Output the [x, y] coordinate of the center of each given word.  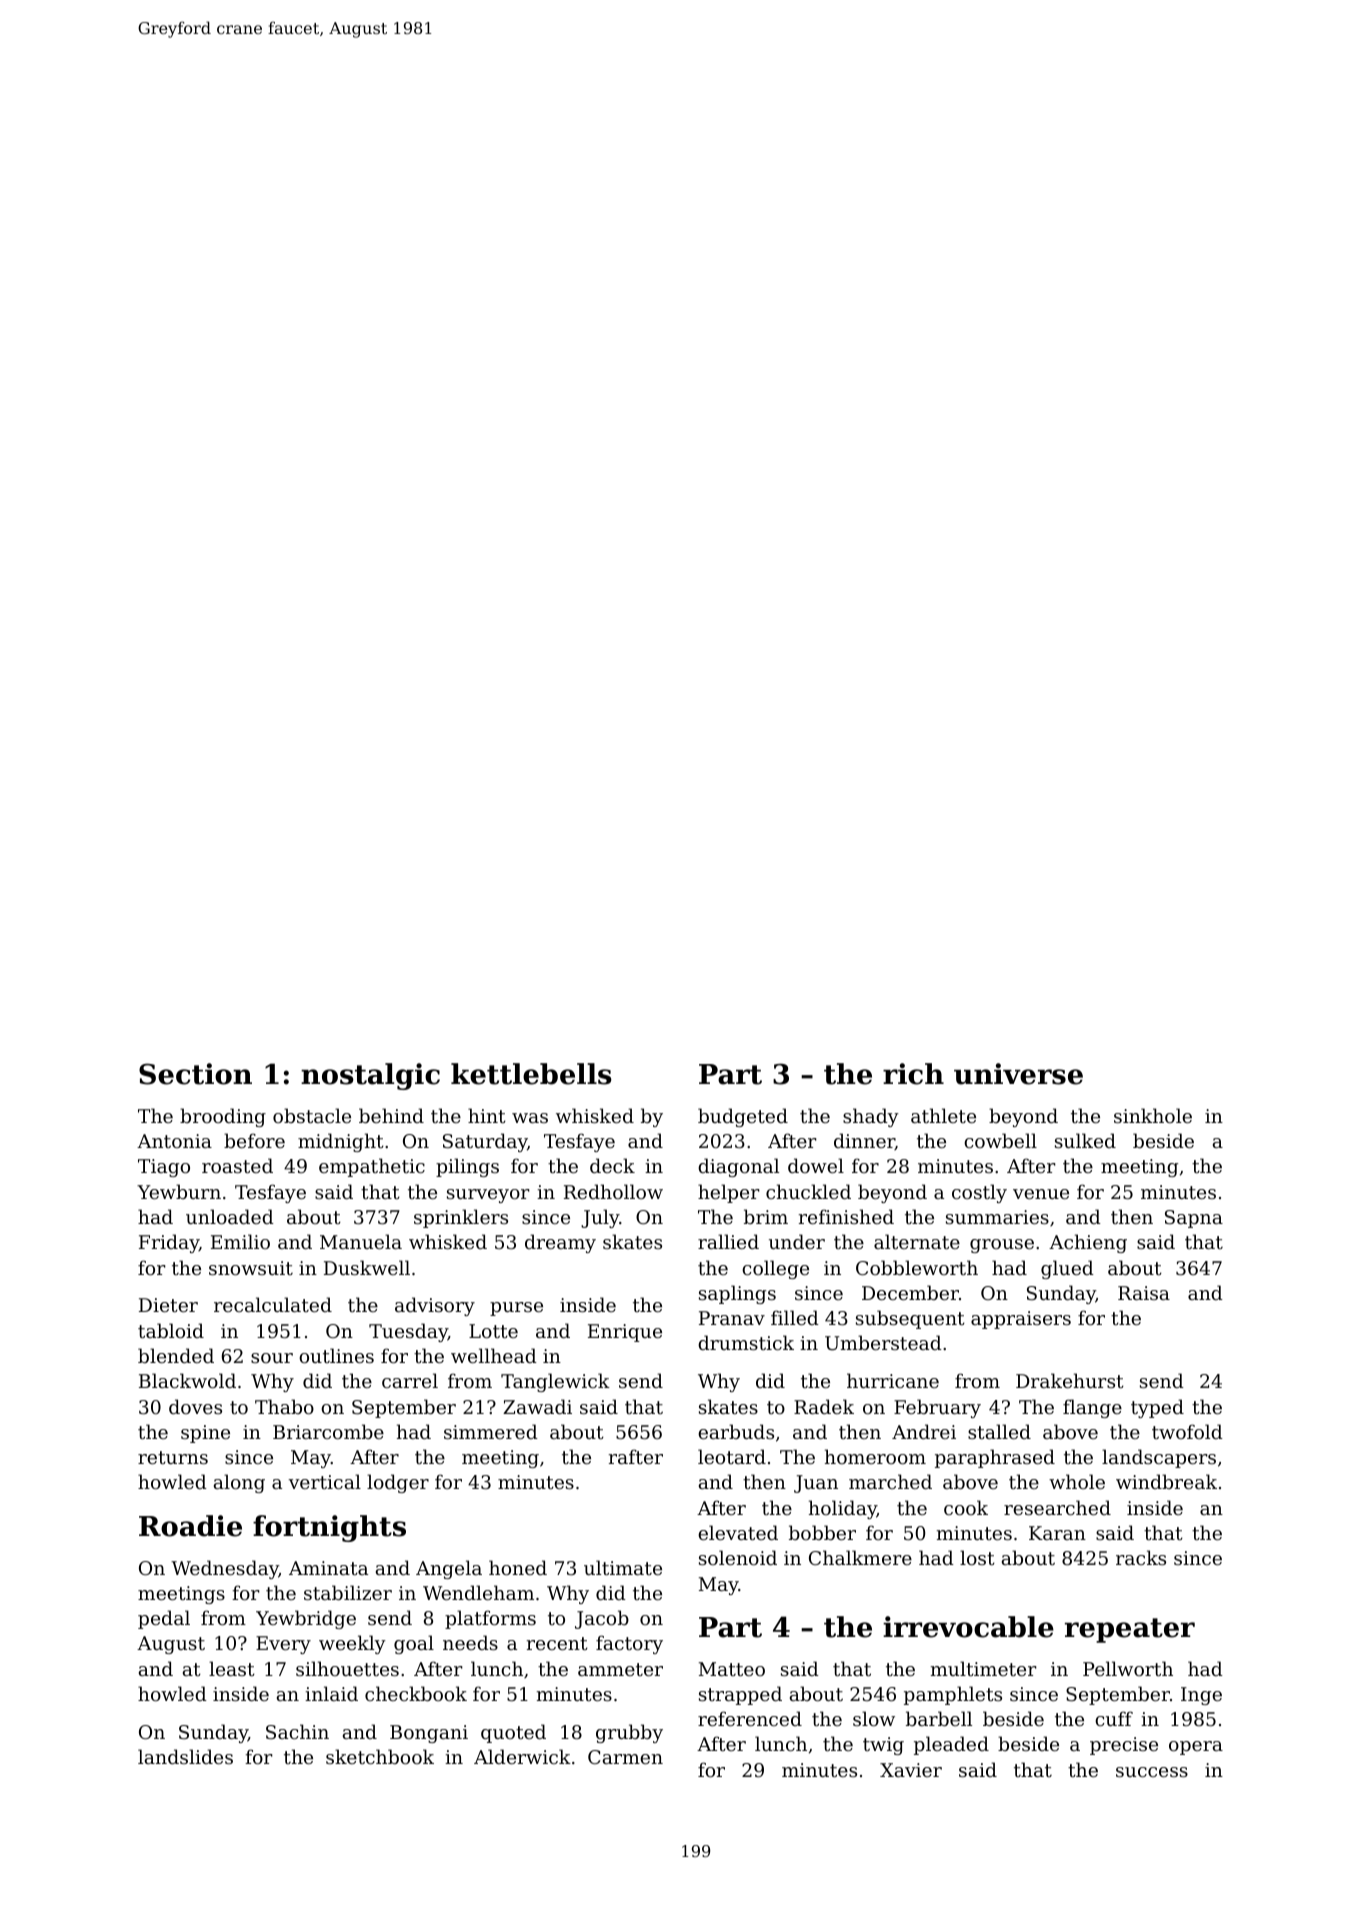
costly [979, 1193]
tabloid [171, 1330]
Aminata [328, 1568]
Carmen [625, 1757]
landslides [185, 1756]
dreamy [560, 1243]
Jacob [602, 1619]
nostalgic [370, 1076]
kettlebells [531, 1074]
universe [1018, 1074]
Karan [1057, 1533]
